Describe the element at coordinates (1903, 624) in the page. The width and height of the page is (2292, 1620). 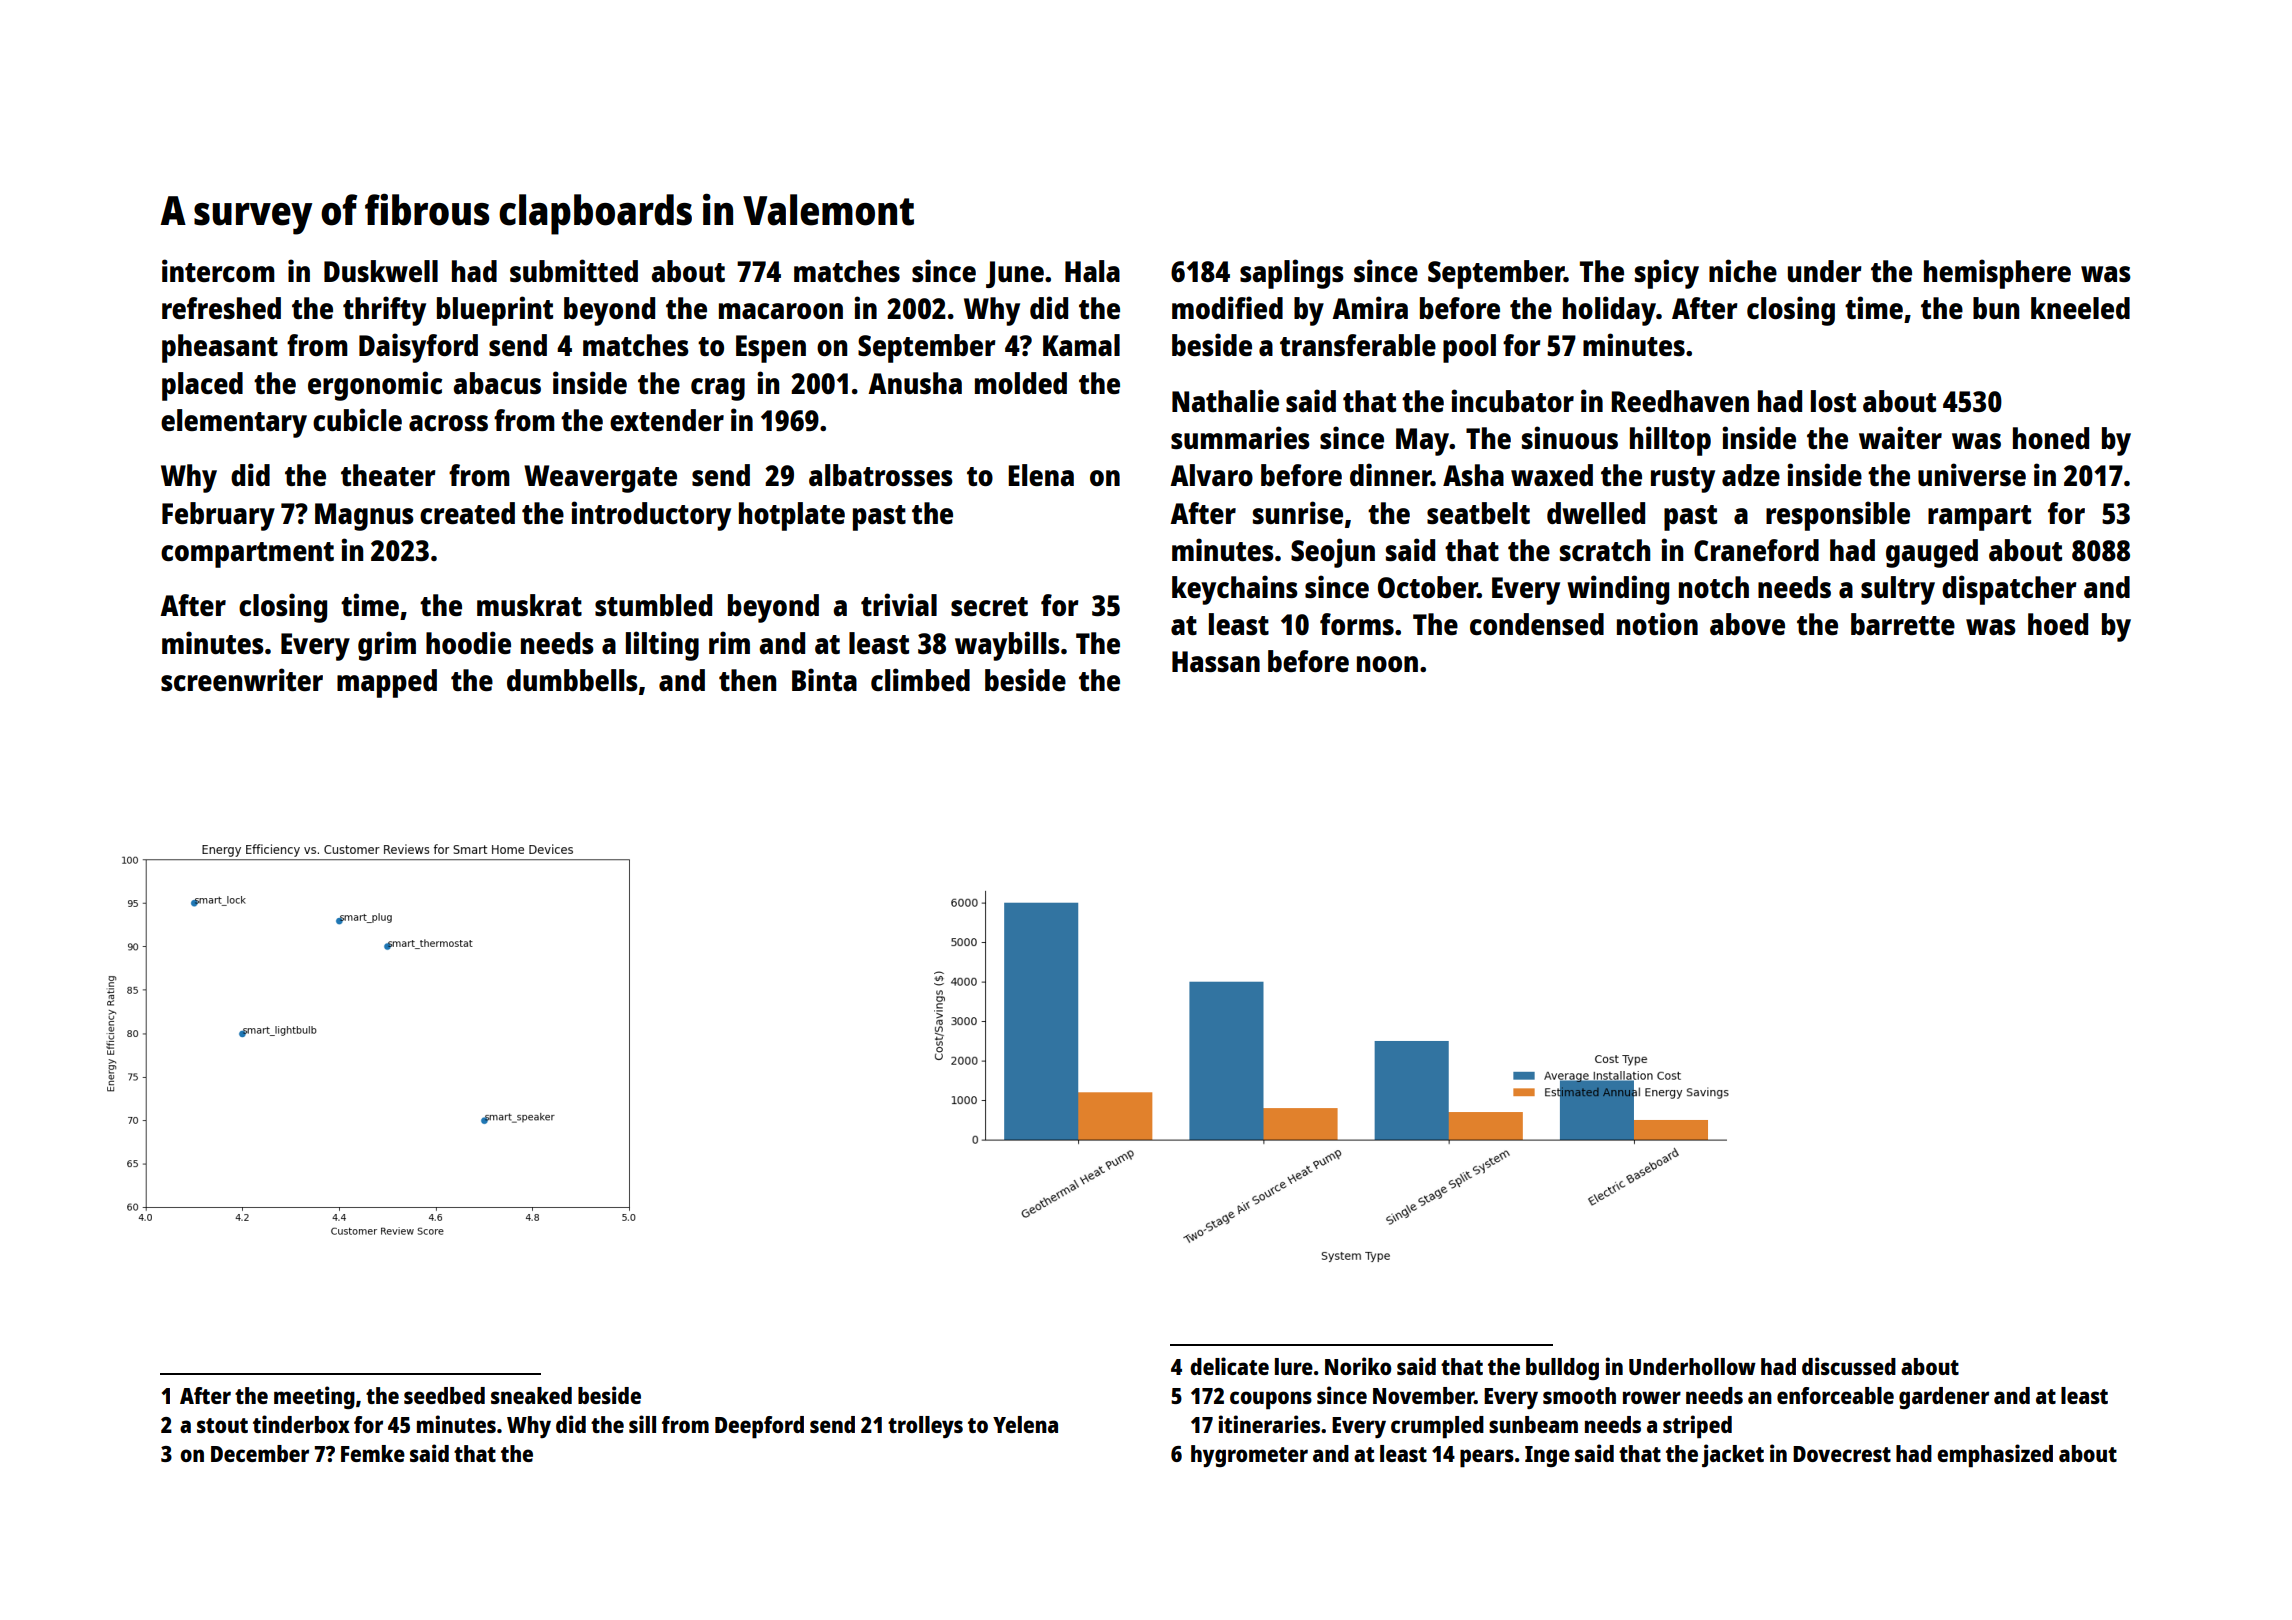
I see `barrette` at that location.
